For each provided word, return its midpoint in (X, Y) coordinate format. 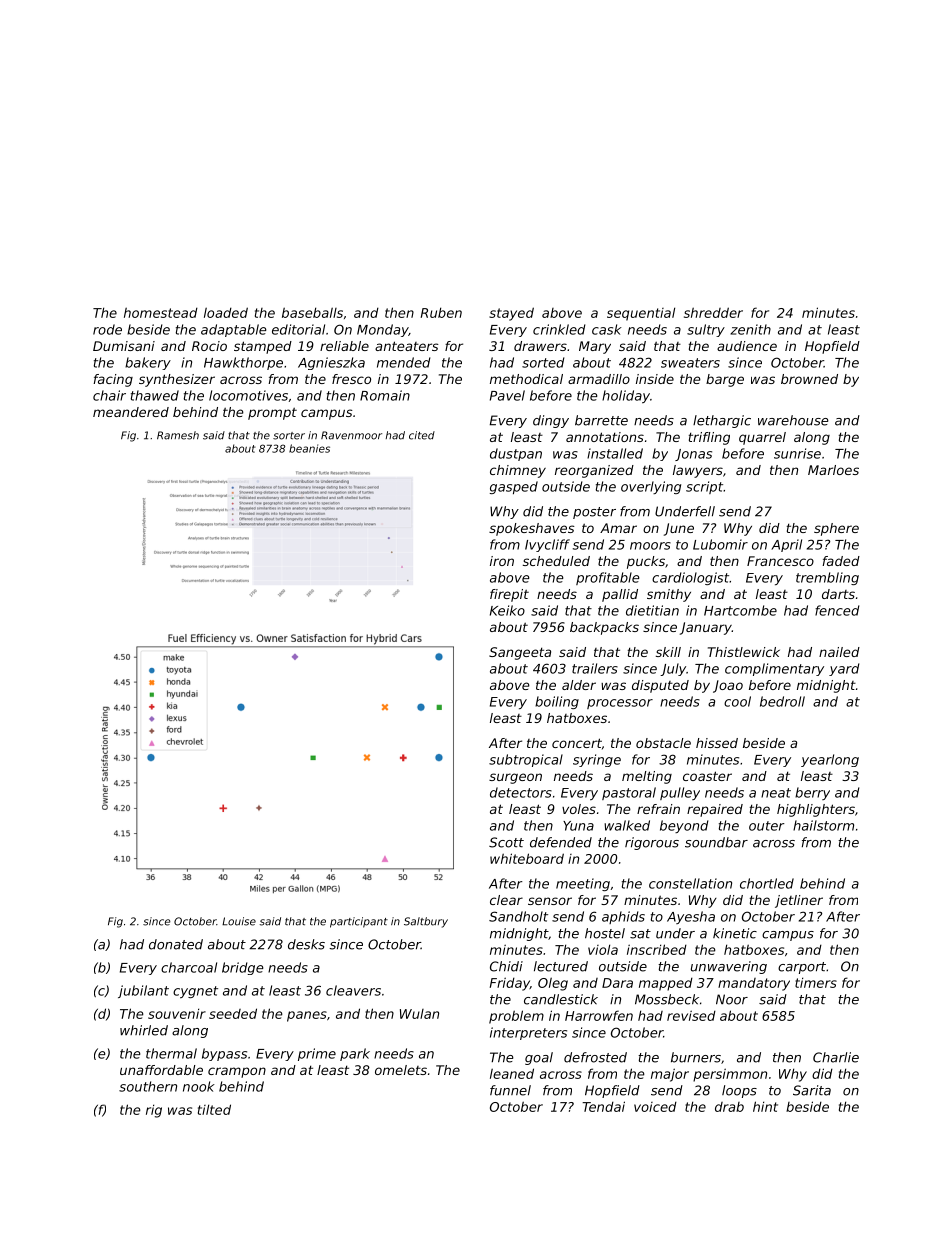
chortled (767, 883)
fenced (837, 610)
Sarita (812, 1090)
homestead (161, 312)
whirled (144, 1030)
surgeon (515, 778)
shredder (713, 312)
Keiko (507, 610)
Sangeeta (520, 653)
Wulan (419, 1014)
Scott (506, 842)
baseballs (312, 312)
